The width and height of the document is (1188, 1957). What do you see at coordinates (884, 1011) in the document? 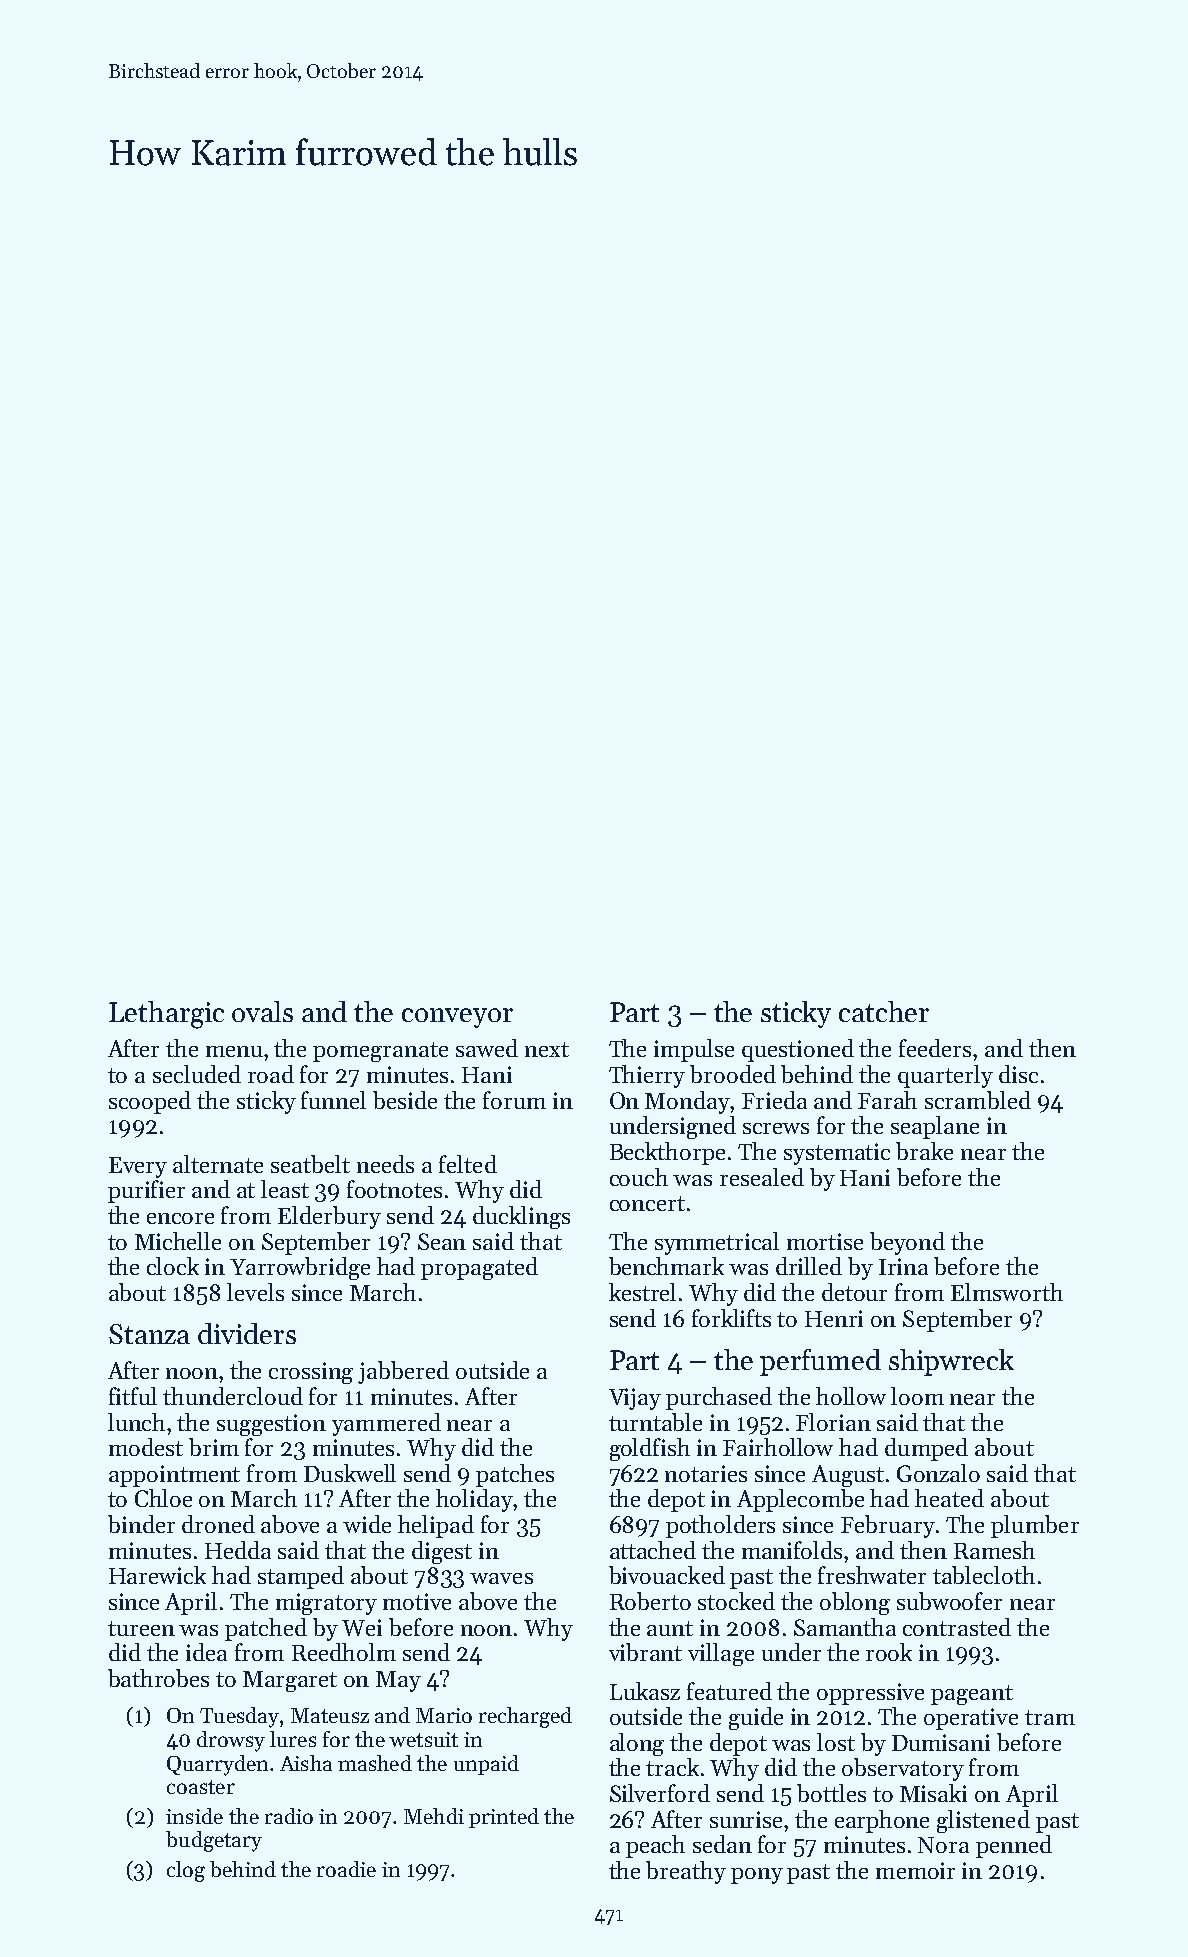
I see `catcher` at bounding box center [884, 1011].
